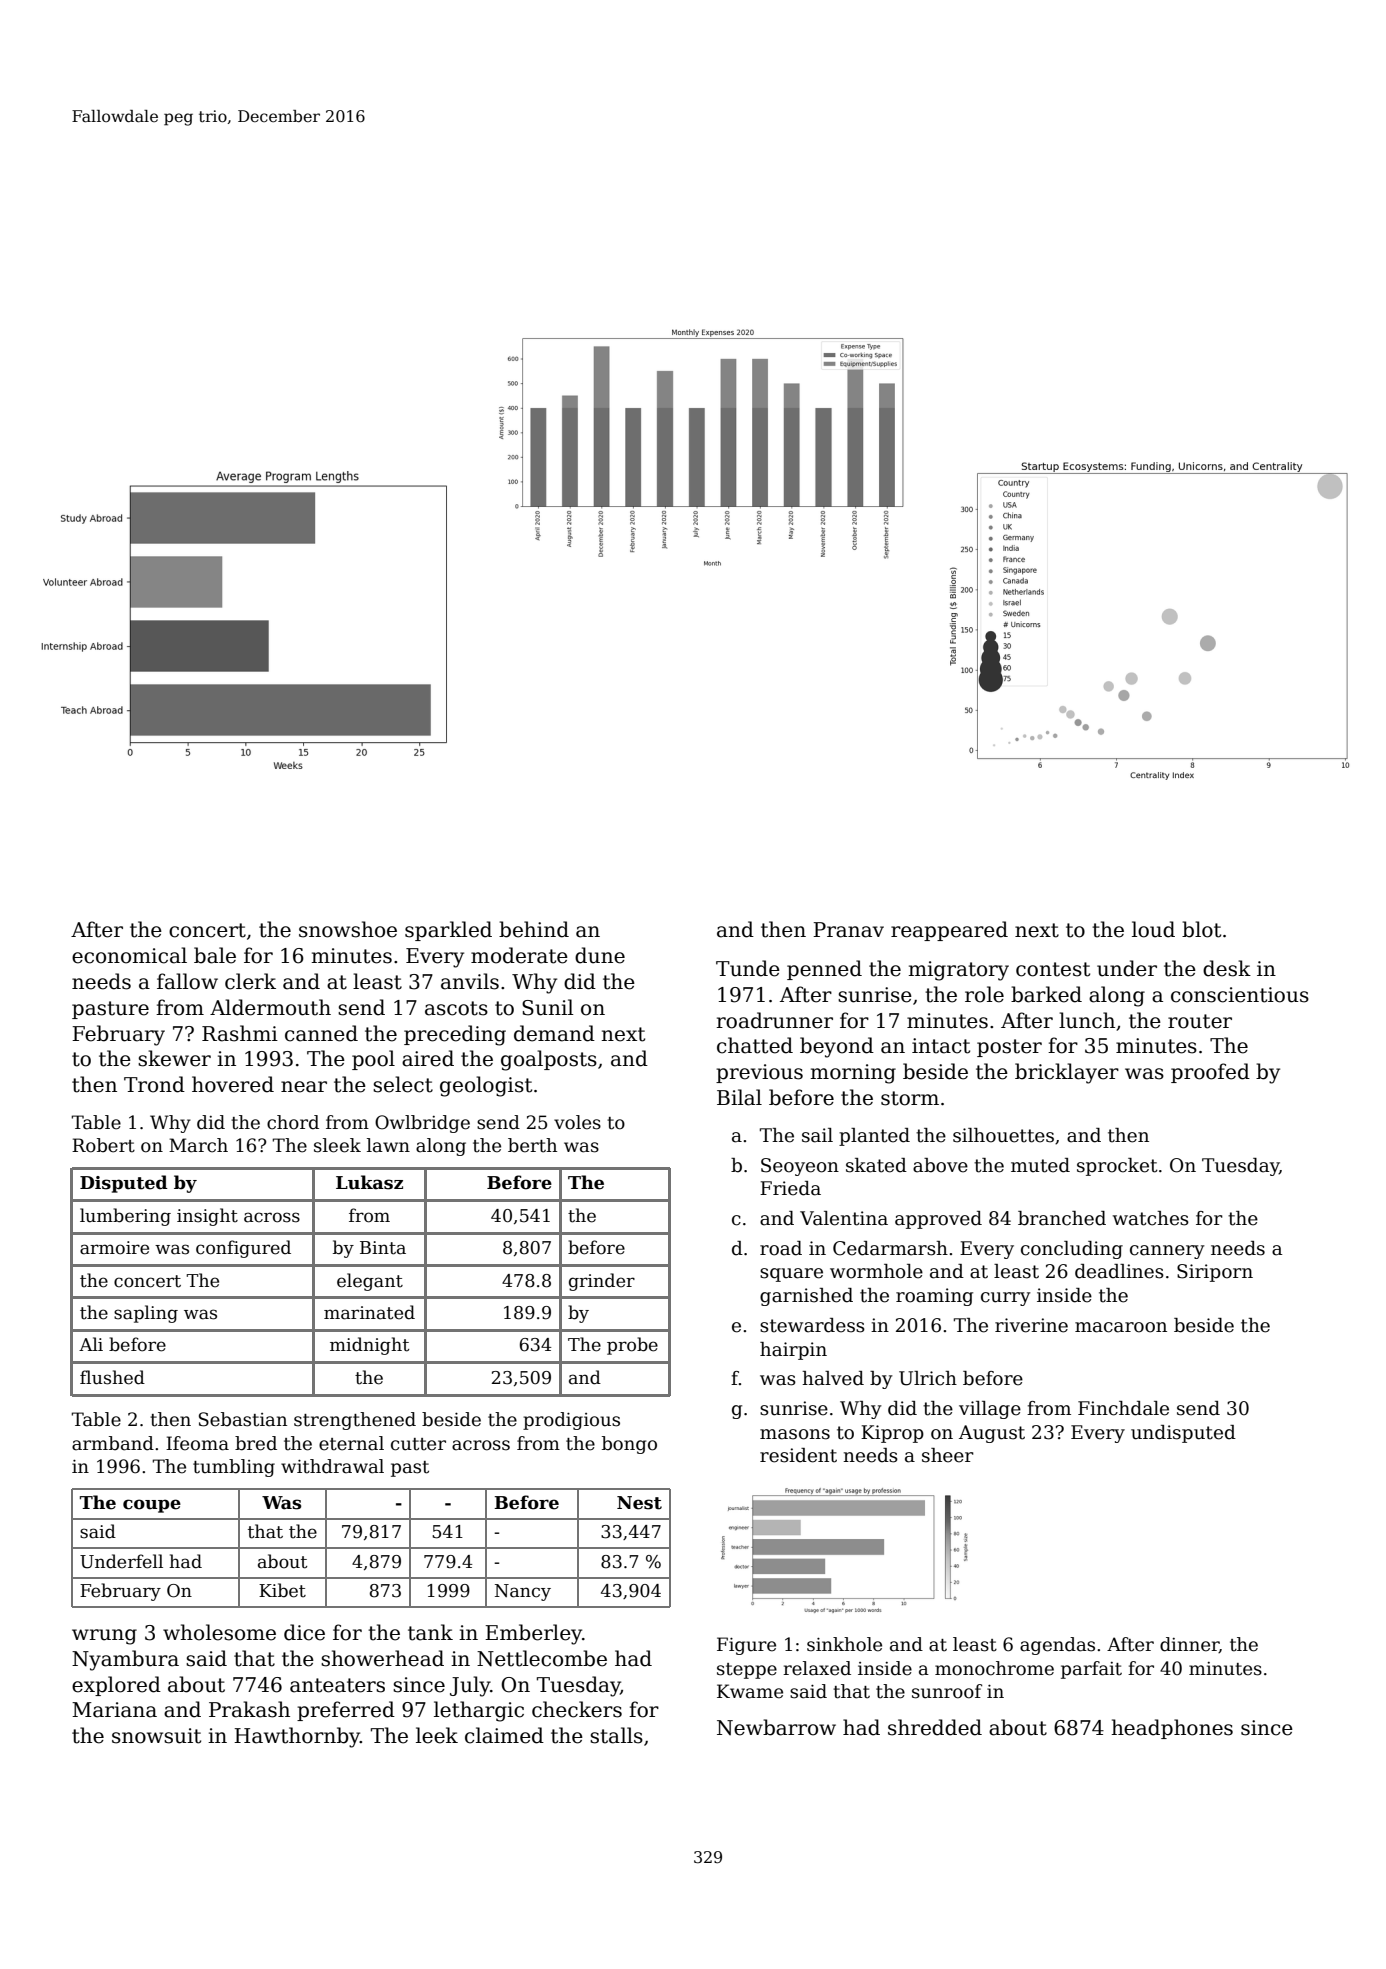 Image resolution: width=1386 pixels, height=1969 pixels. What do you see at coordinates (129, 955) in the page?
I see `economical` at bounding box center [129, 955].
